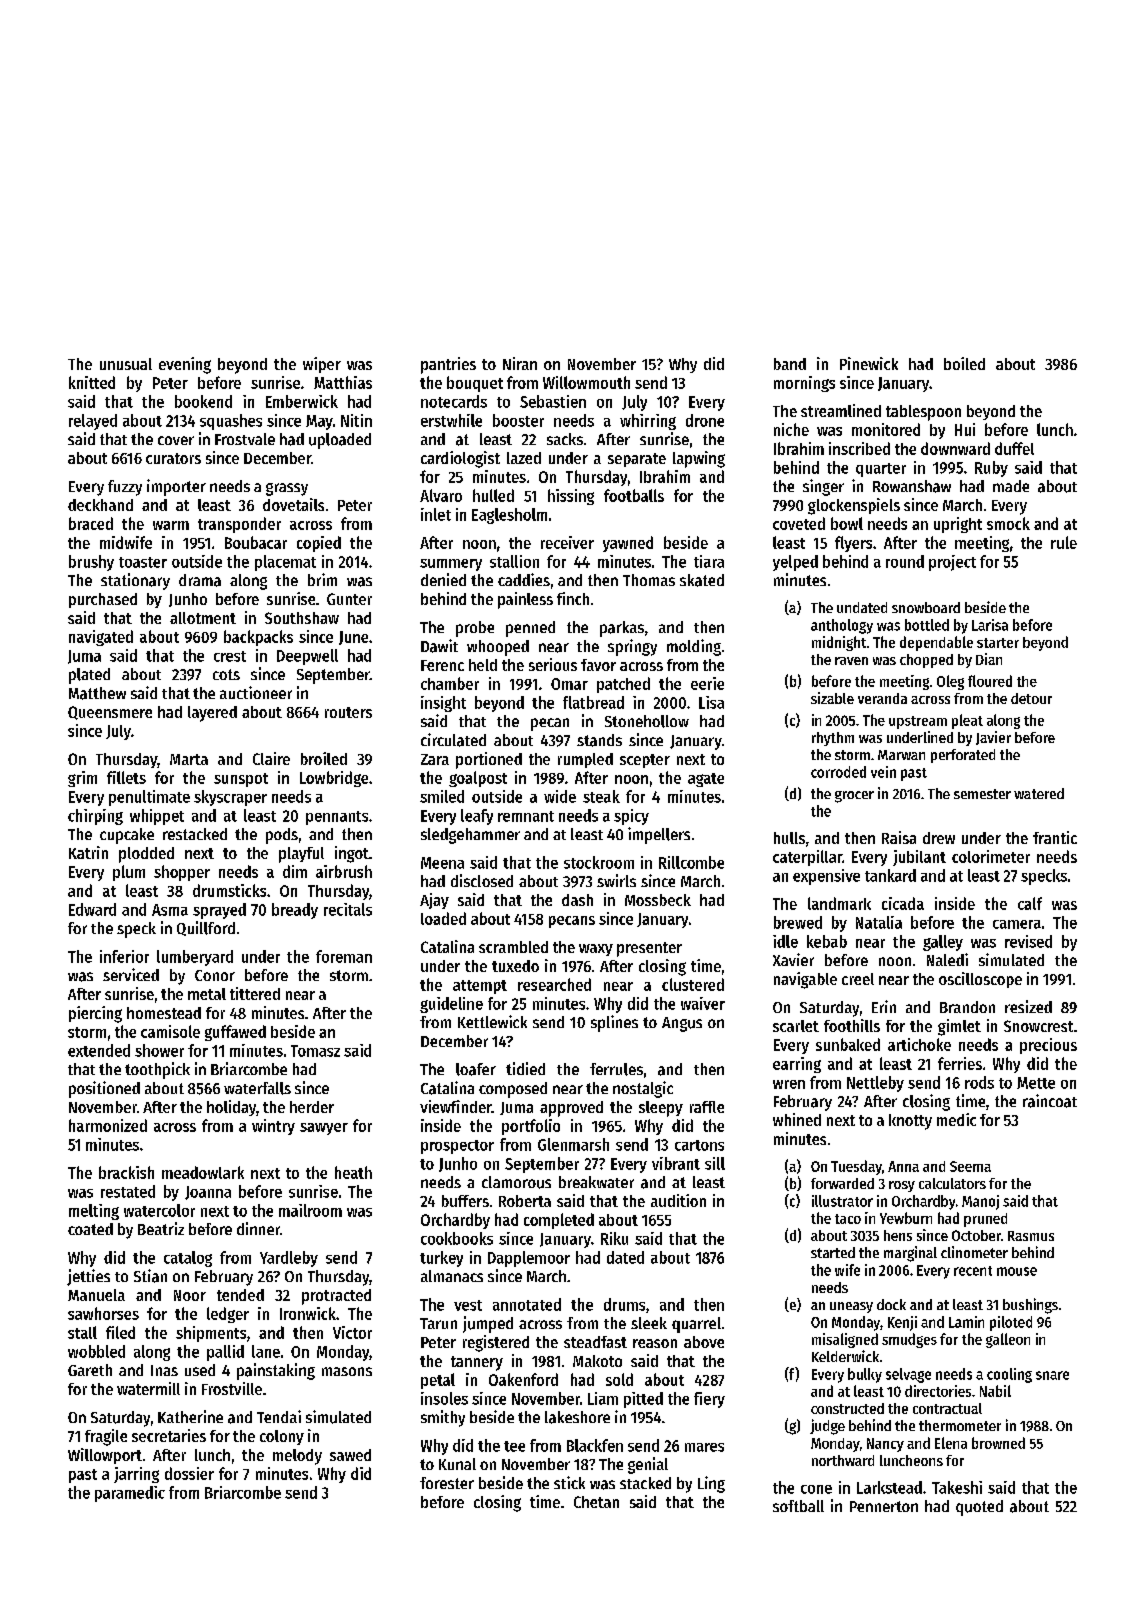  What do you see at coordinates (289, 1259) in the screenshot?
I see `Yardleby` at bounding box center [289, 1259].
